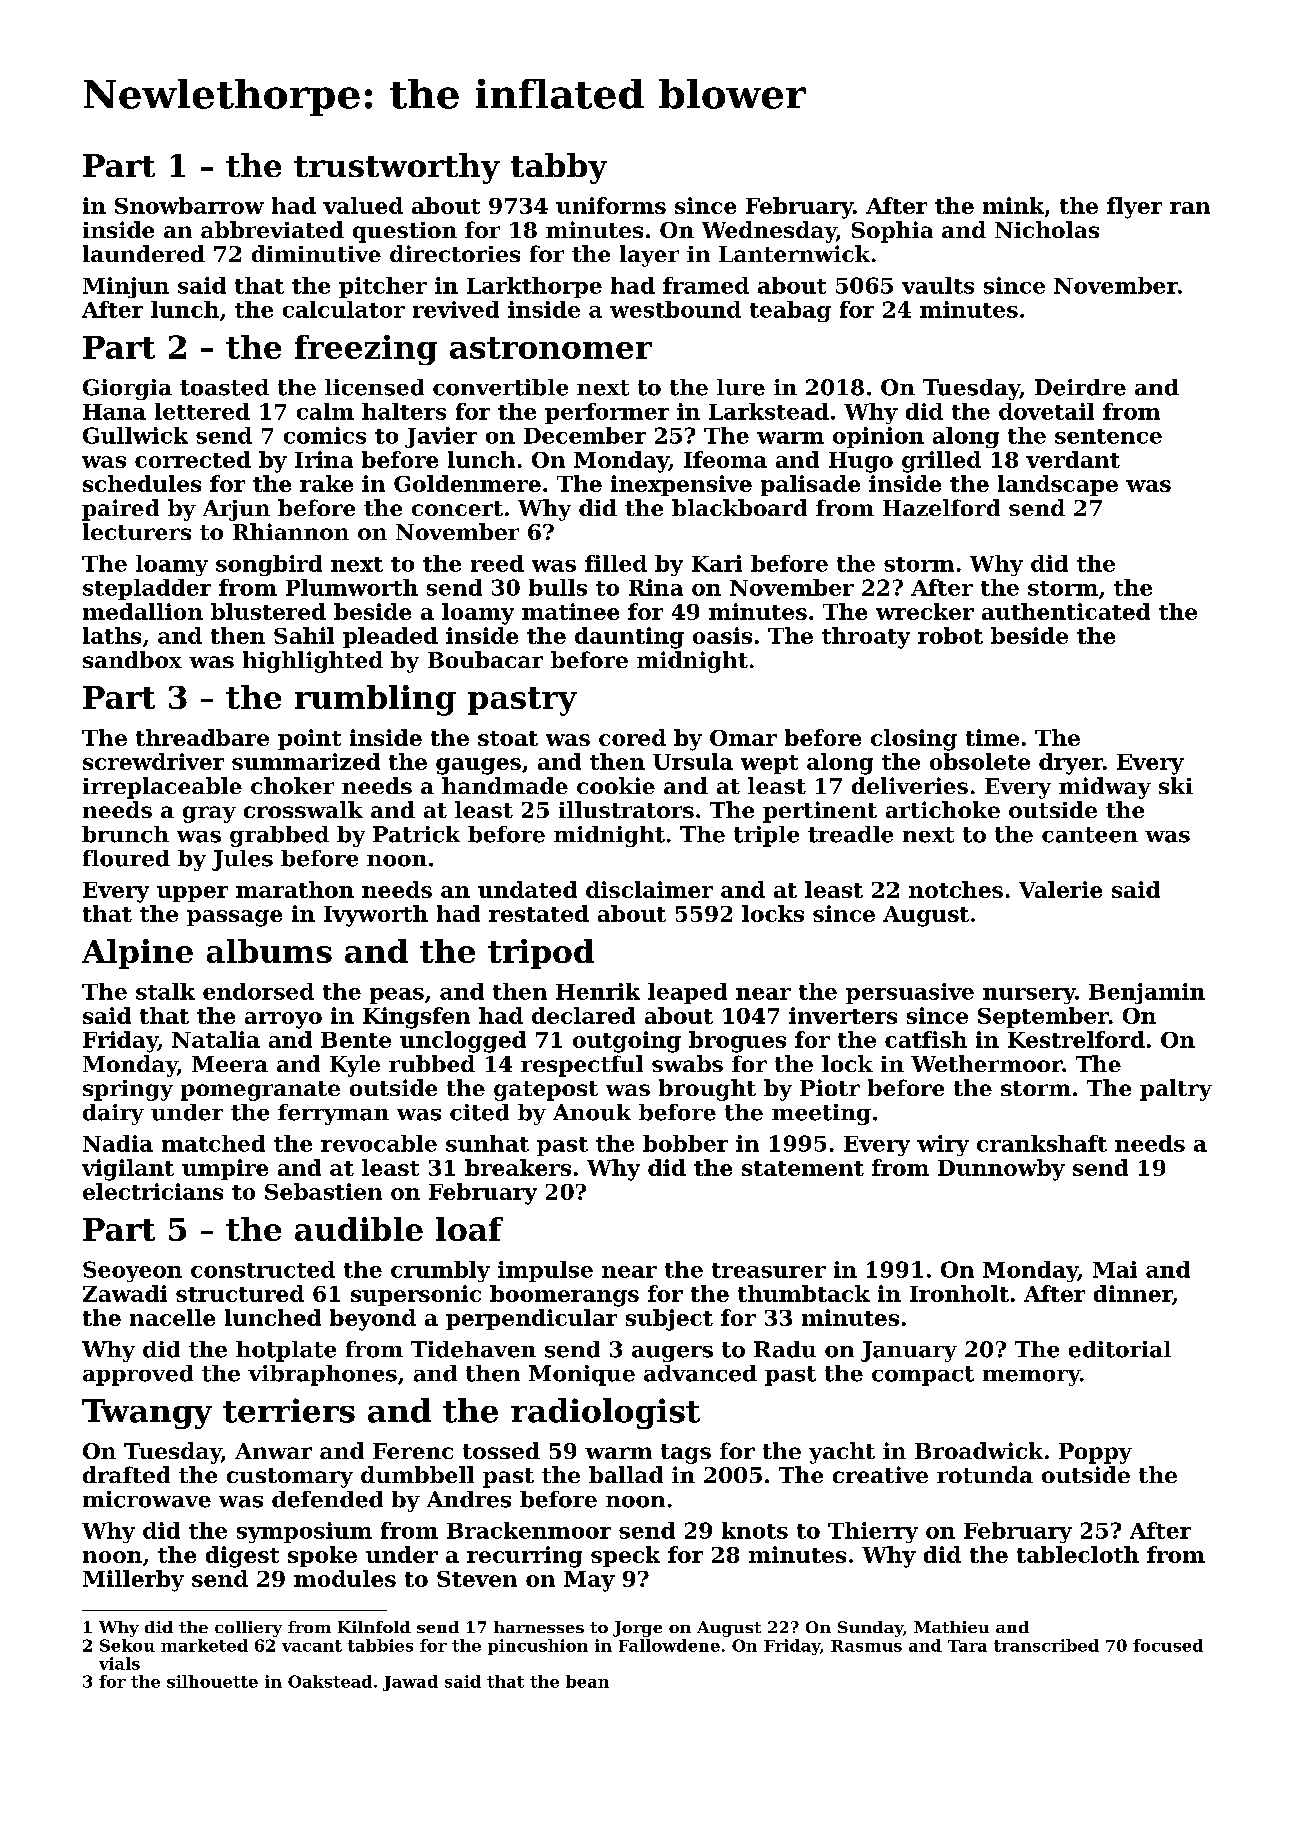 This screenshot has width=1294, height=1830. What do you see at coordinates (769, 1270) in the screenshot?
I see `treasurer` at bounding box center [769, 1270].
